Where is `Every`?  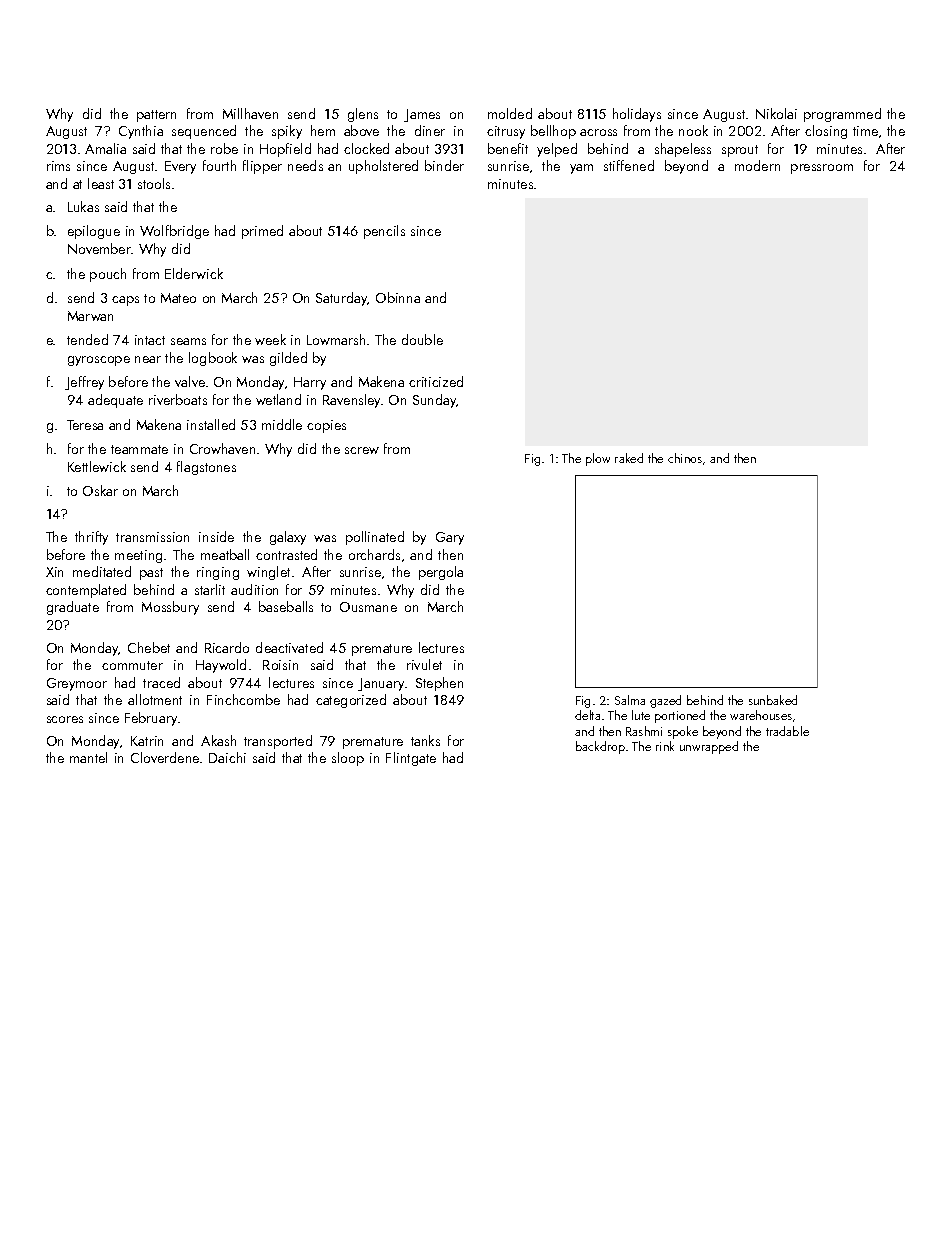
Every is located at coordinates (180, 167).
